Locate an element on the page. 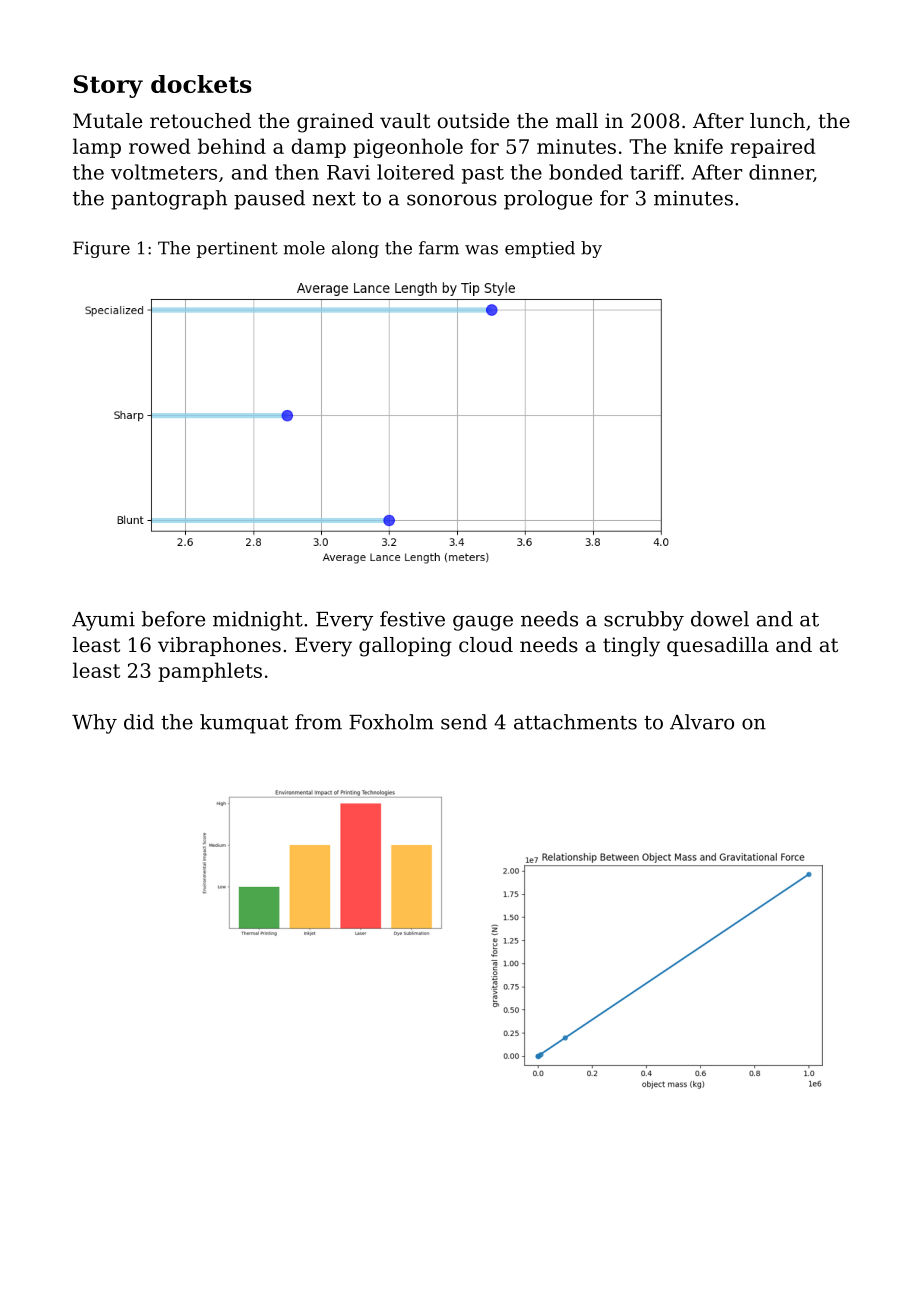  Why is located at coordinates (94, 724).
